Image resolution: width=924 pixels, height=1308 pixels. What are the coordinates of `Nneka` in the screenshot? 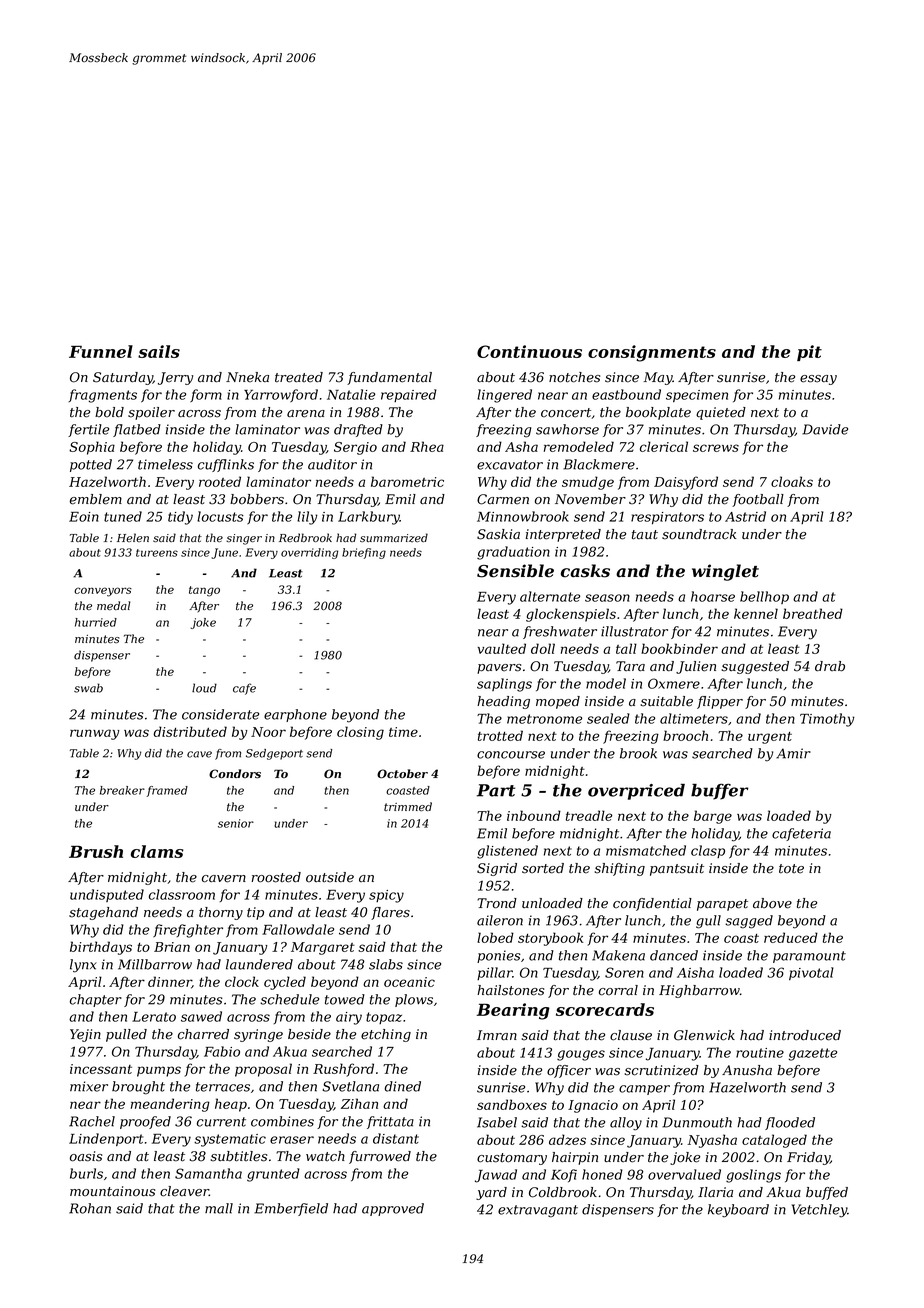 It's located at (247, 377).
